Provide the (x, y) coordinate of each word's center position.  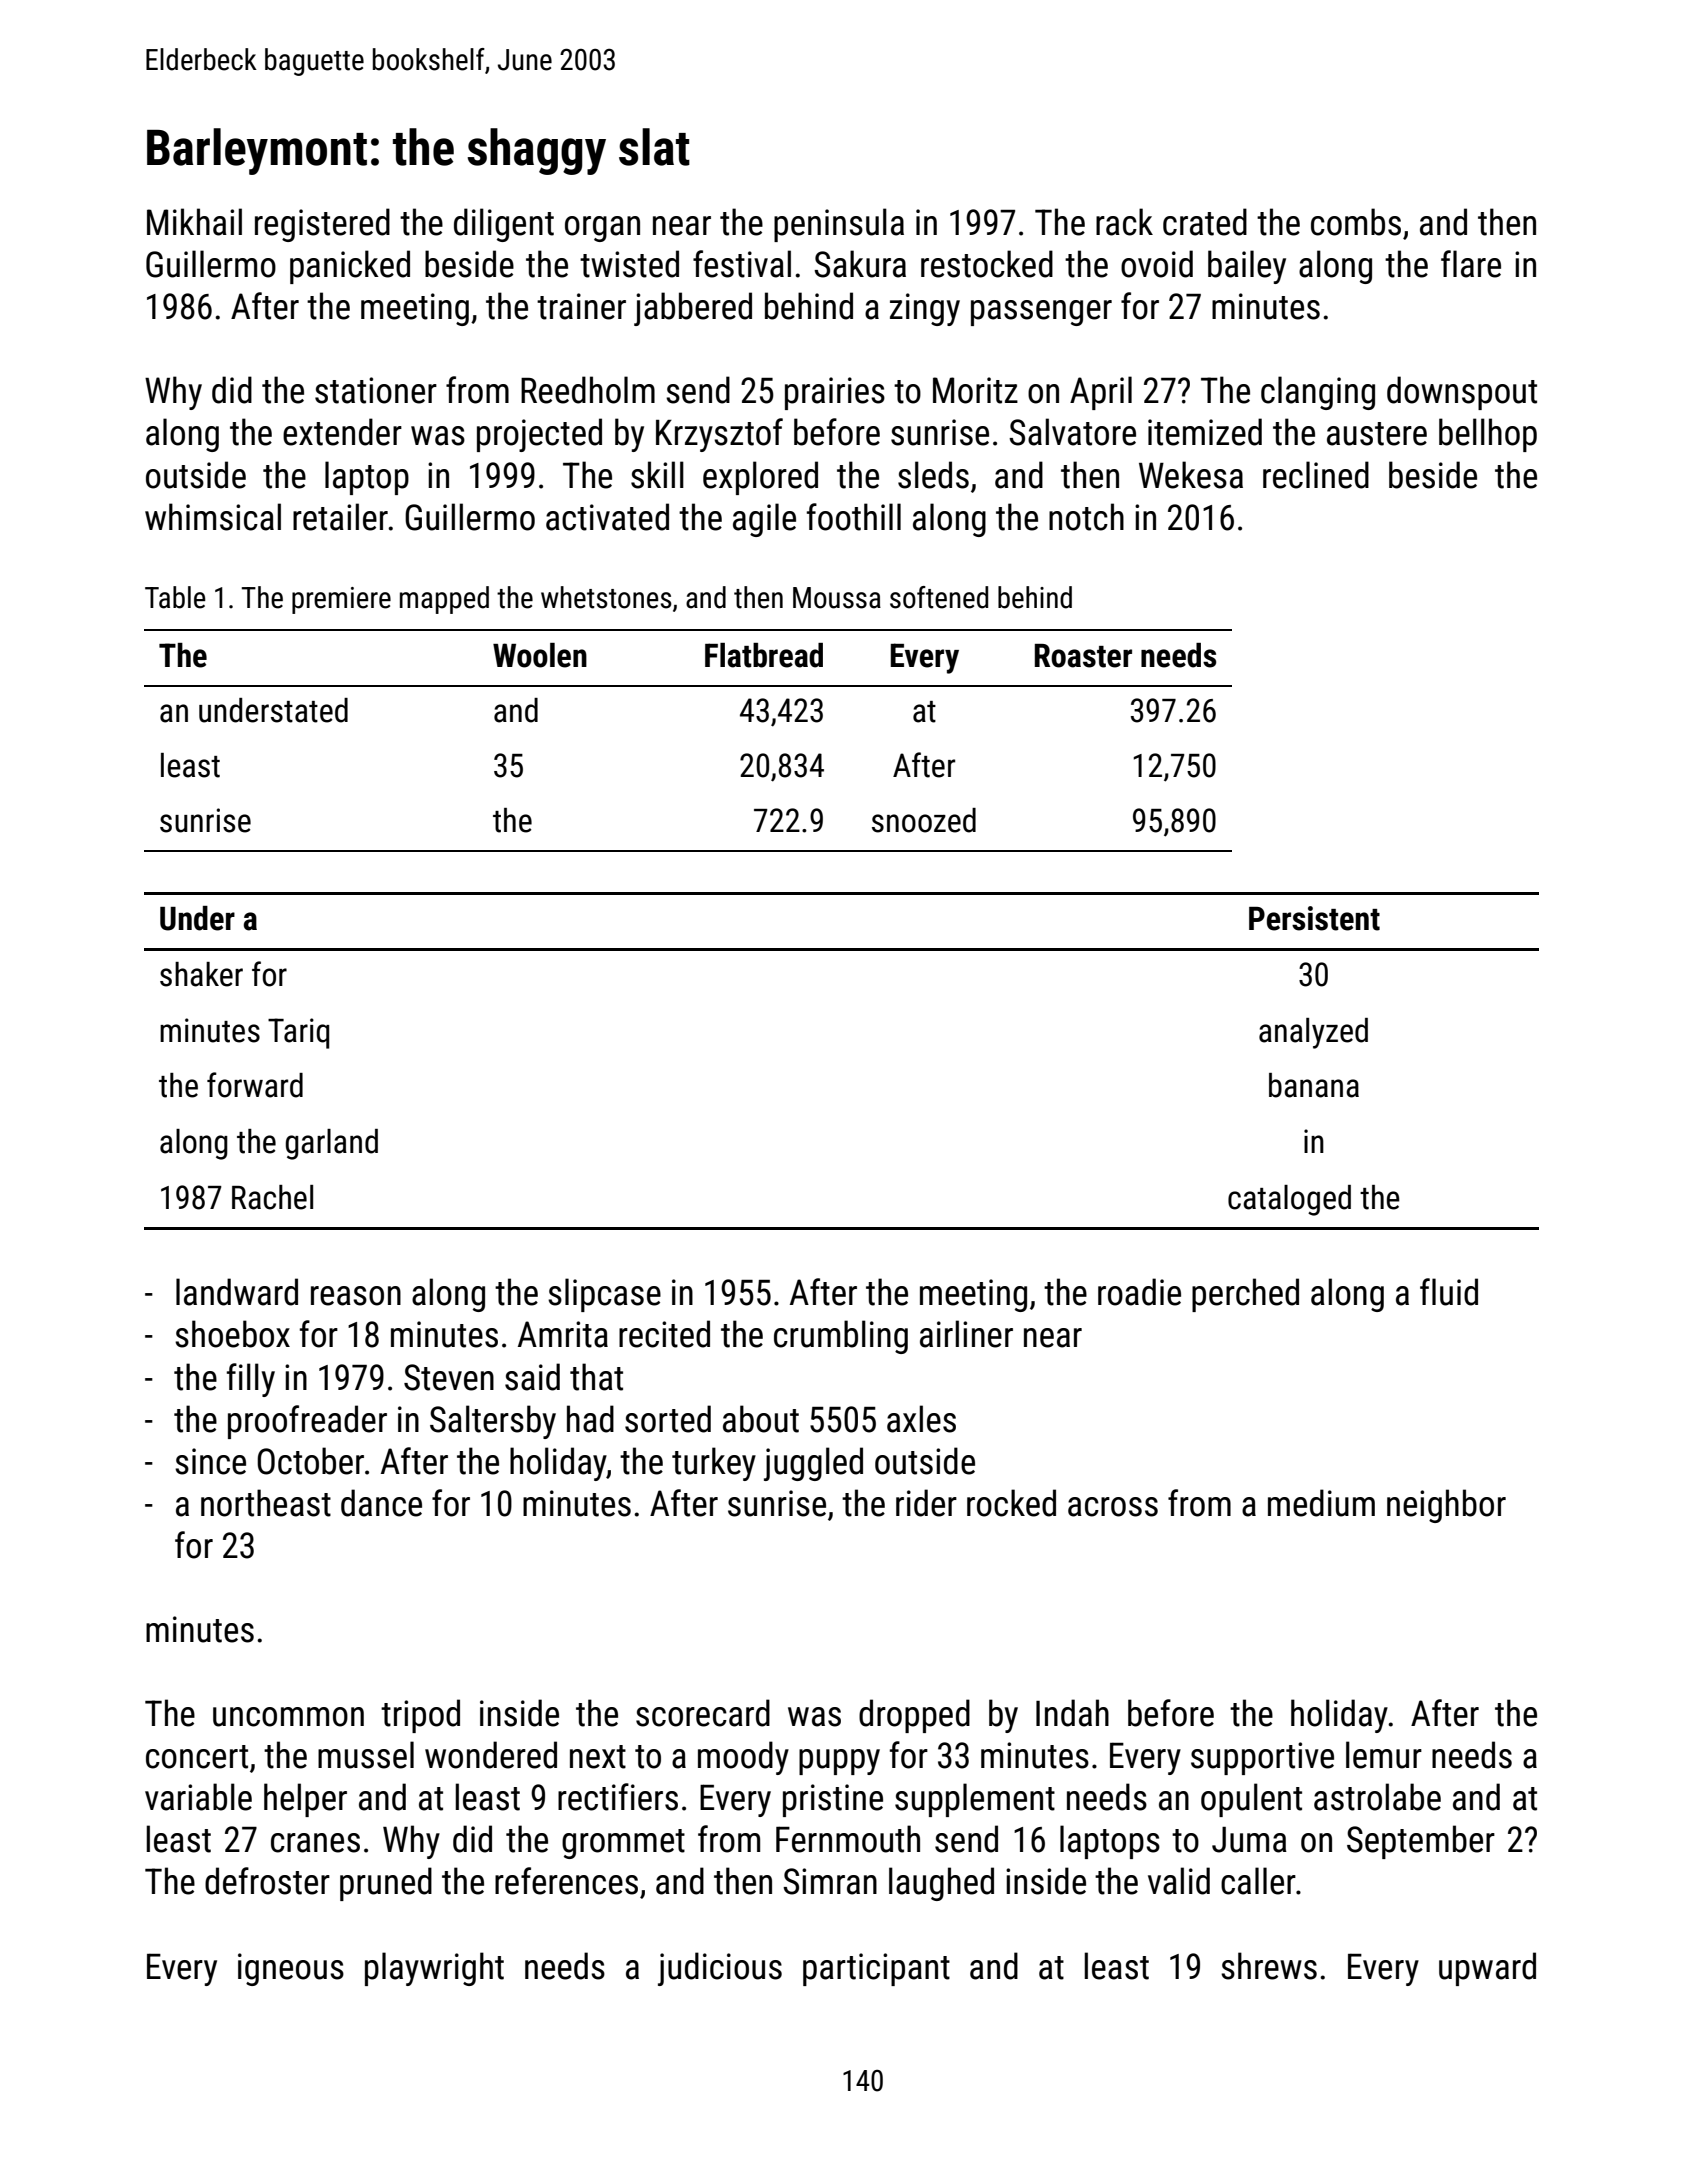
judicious (720, 1969)
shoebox (232, 1334)
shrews (1269, 1966)
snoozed (924, 820)
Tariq (298, 1033)
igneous (291, 1969)
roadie (1139, 1292)
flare (1471, 264)
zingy (925, 309)
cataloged (1289, 1200)
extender (342, 432)
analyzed (1313, 1033)
